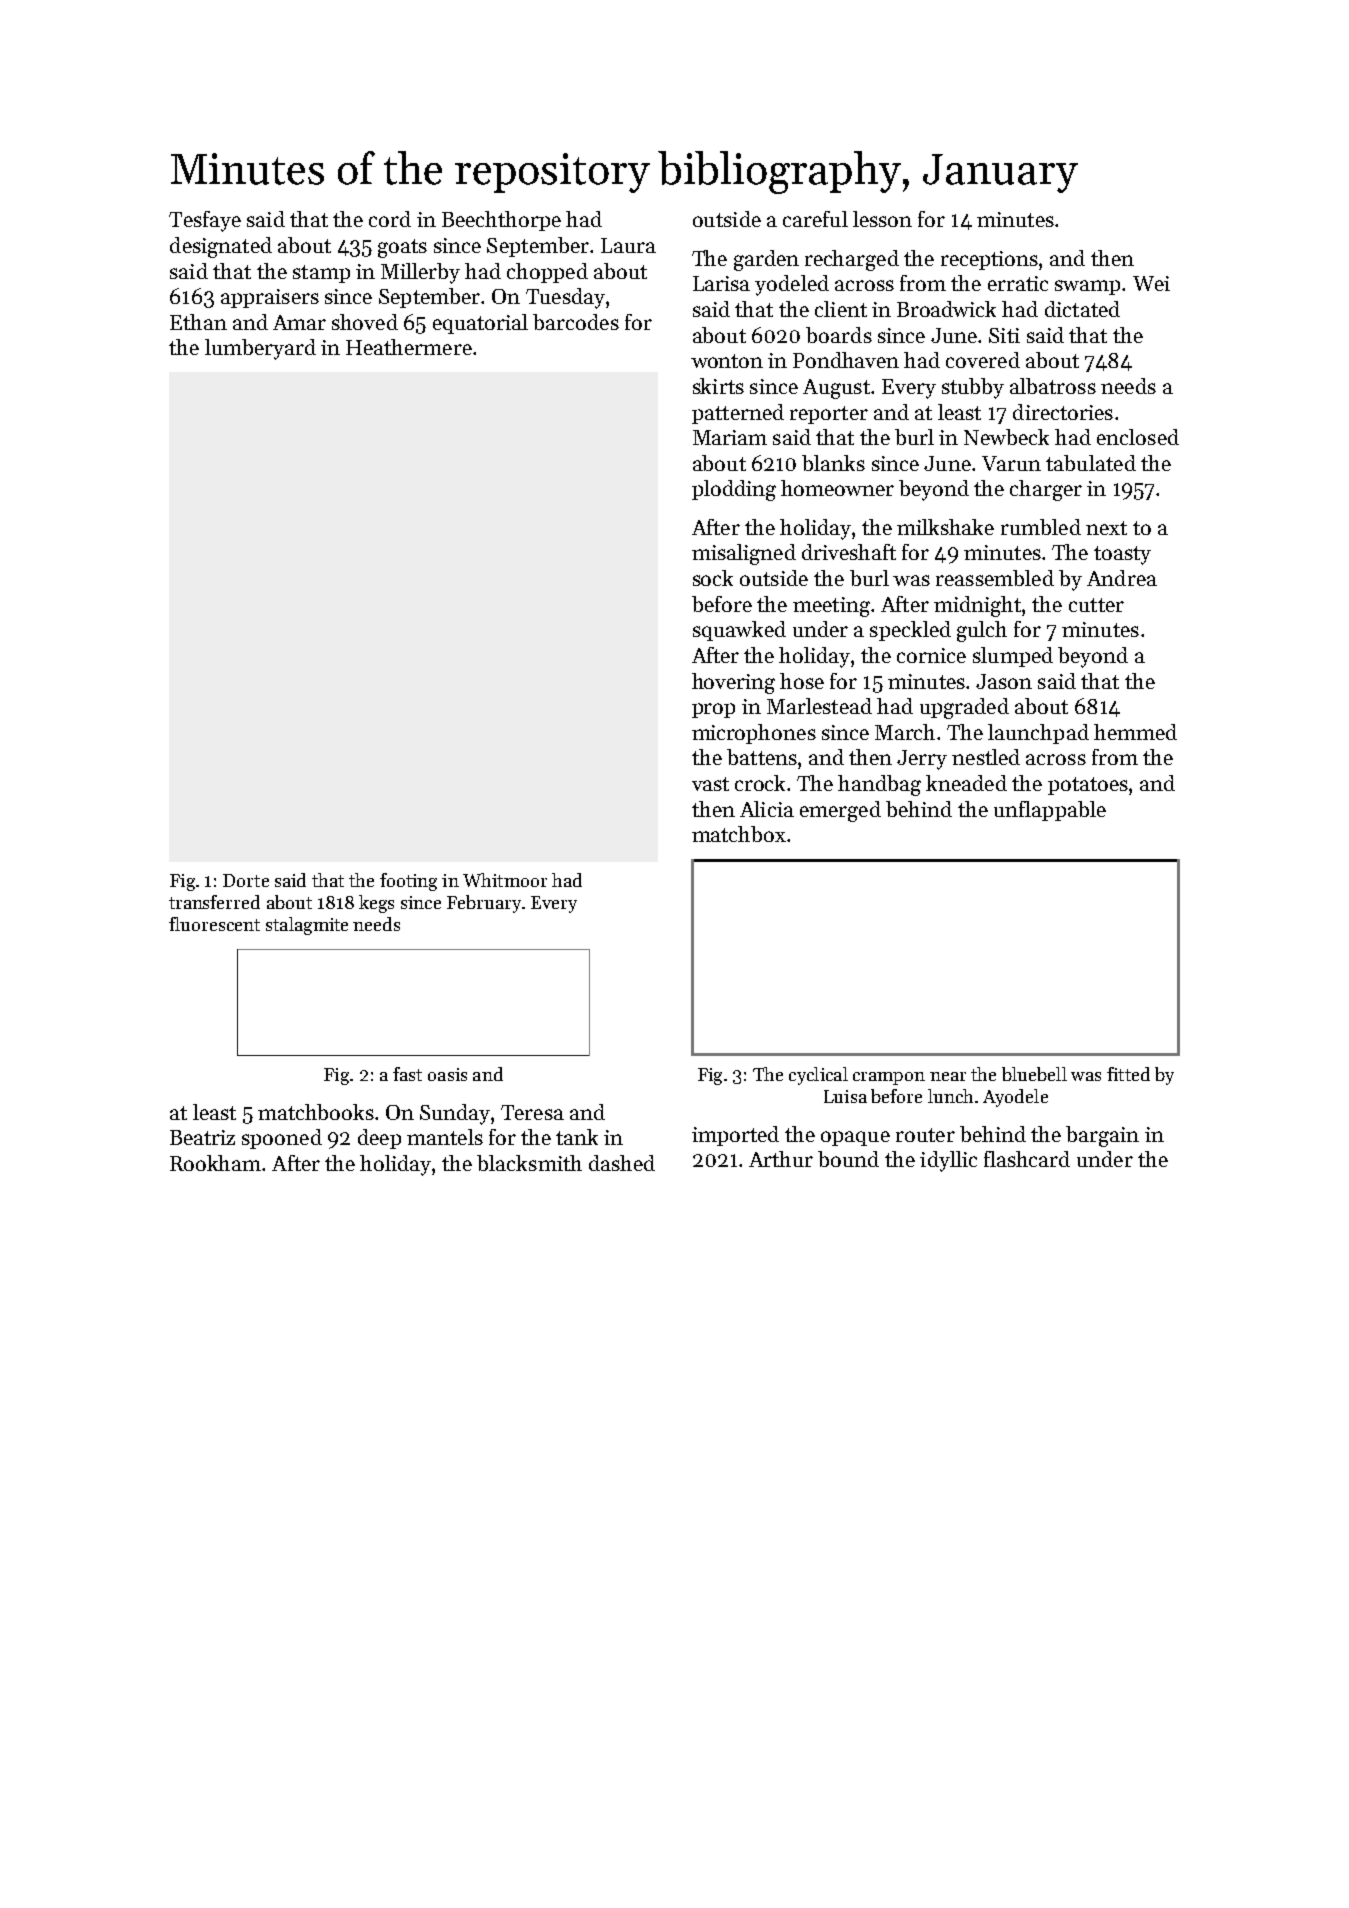  What do you see at coordinates (948, 1161) in the screenshot?
I see `idyllic` at bounding box center [948, 1161].
